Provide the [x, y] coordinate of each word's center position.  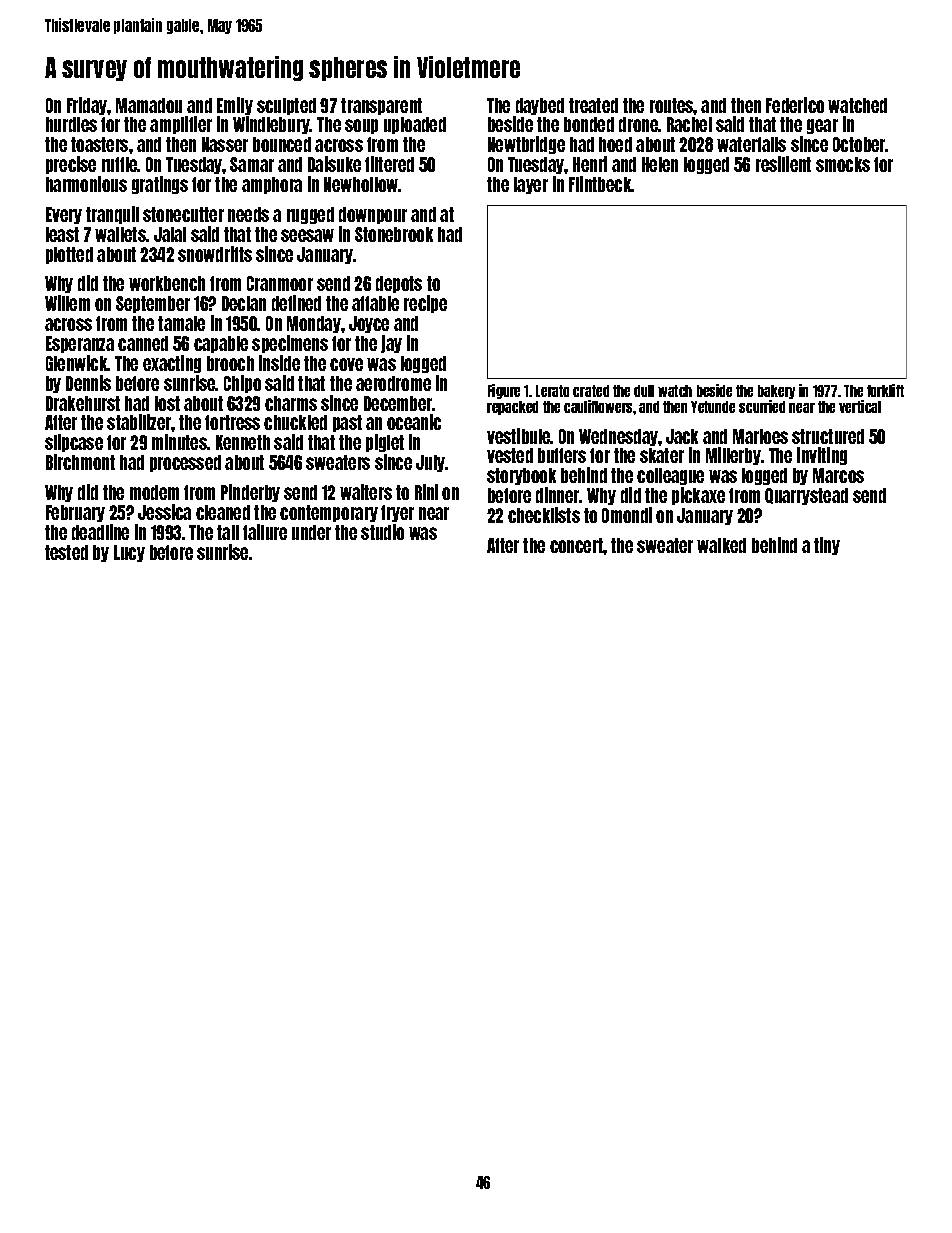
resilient [783, 164]
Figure [504, 391]
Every [64, 215]
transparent [381, 106]
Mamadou [149, 105]
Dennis [88, 383]
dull [644, 391]
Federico [795, 105]
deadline [100, 532]
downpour [373, 215]
